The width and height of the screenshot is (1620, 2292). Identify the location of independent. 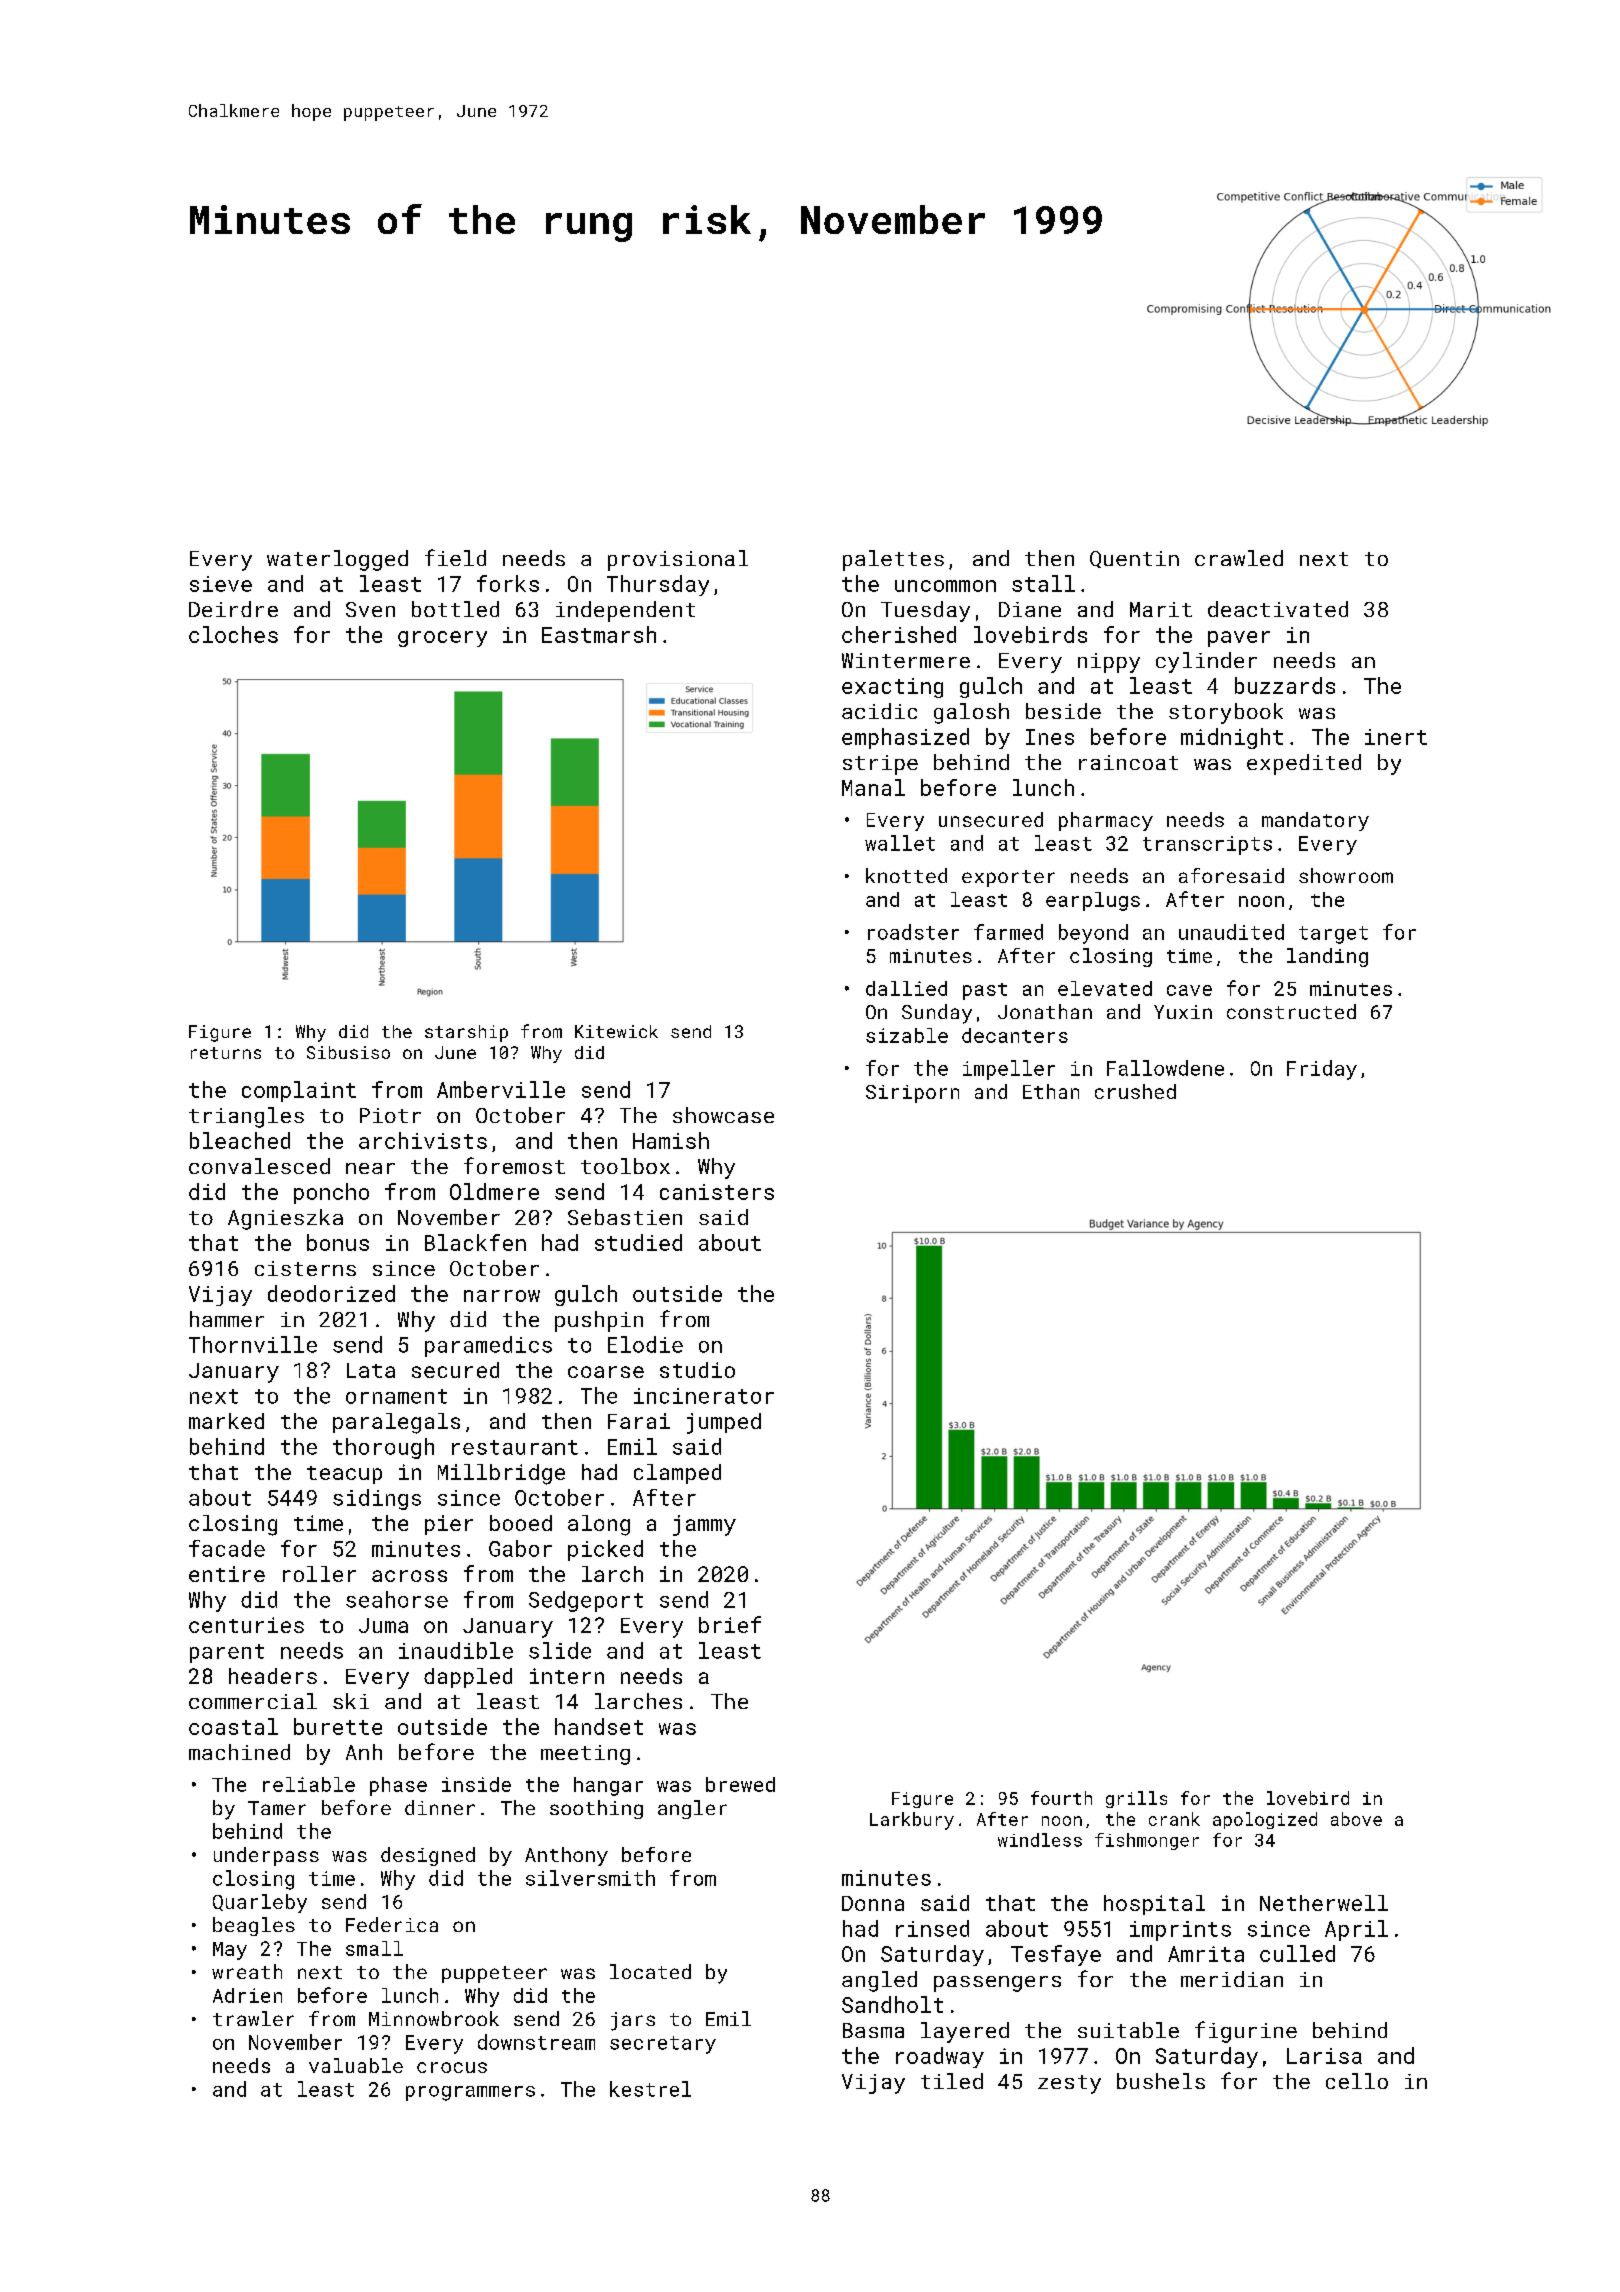
(625, 611).
